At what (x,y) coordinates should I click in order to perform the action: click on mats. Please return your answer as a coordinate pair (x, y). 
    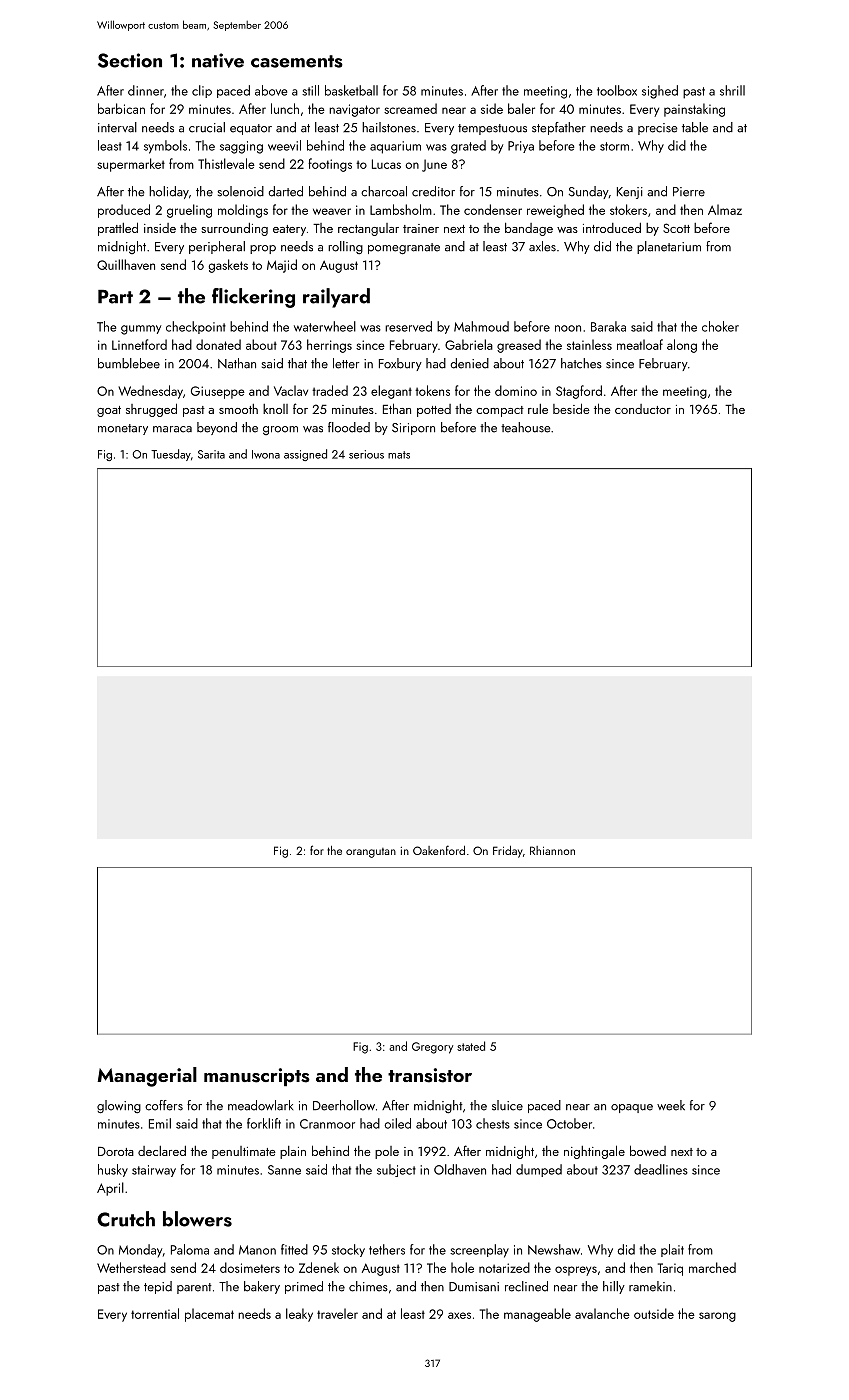
    Looking at the image, I should click on (399, 455).
